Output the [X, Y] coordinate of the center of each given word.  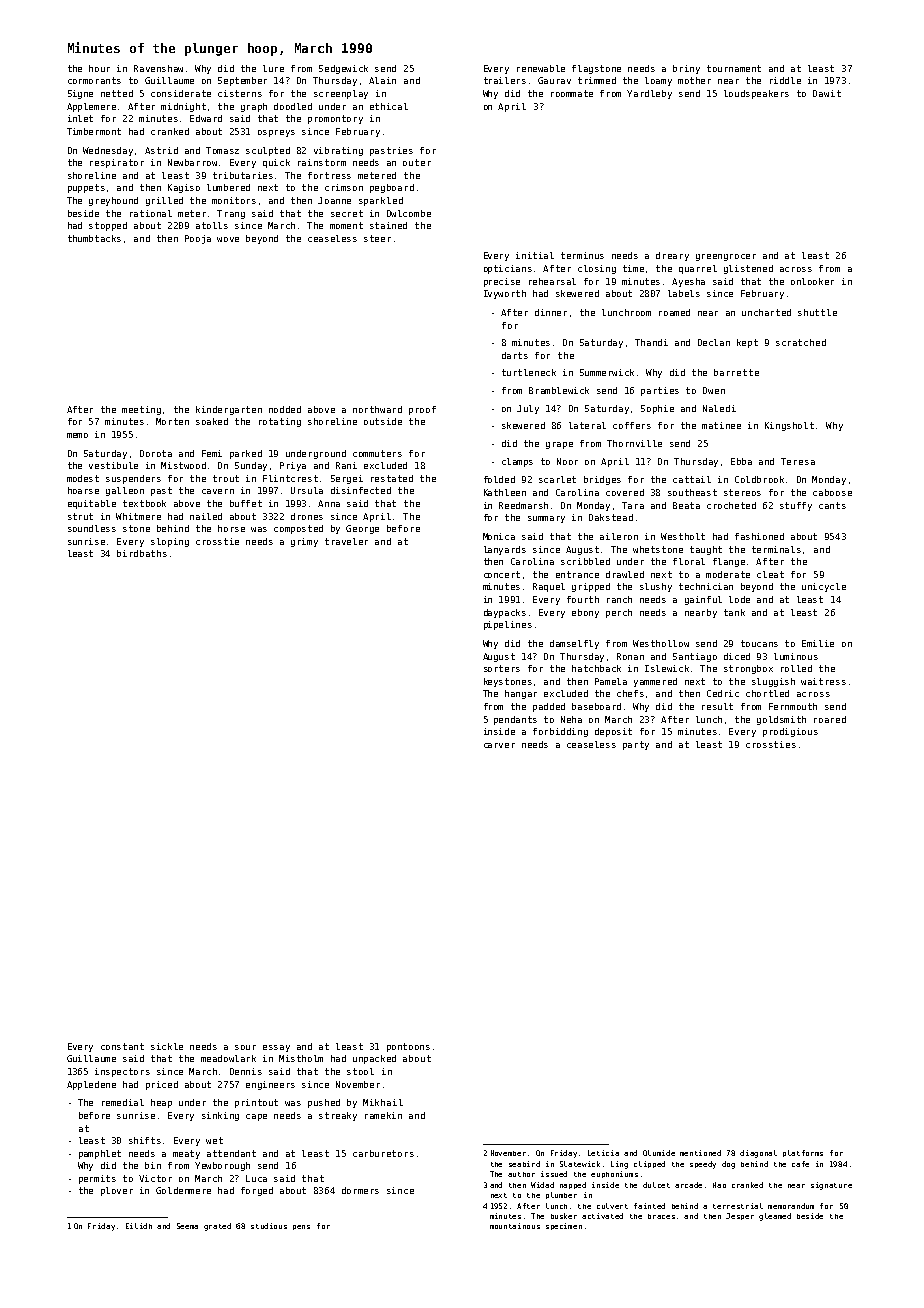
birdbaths [142, 553]
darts [515, 355]
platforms [803, 1153]
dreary [672, 256]
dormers [360, 1190]
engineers [270, 1085]
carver [499, 745]
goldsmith [781, 720]
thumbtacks [94, 238]
